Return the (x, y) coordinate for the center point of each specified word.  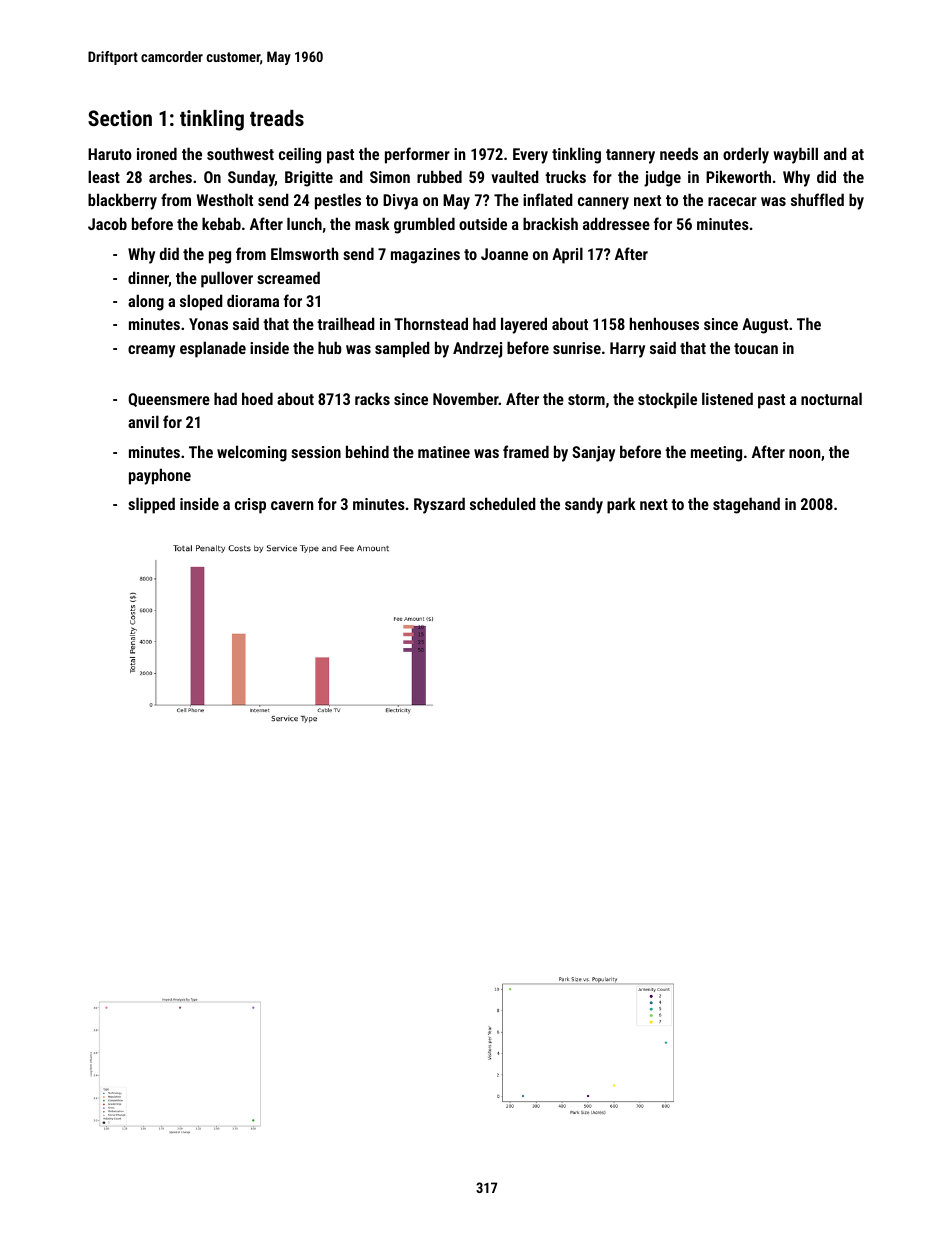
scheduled (503, 503)
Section (120, 118)
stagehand (746, 505)
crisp (250, 506)
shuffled (817, 199)
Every (530, 156)
